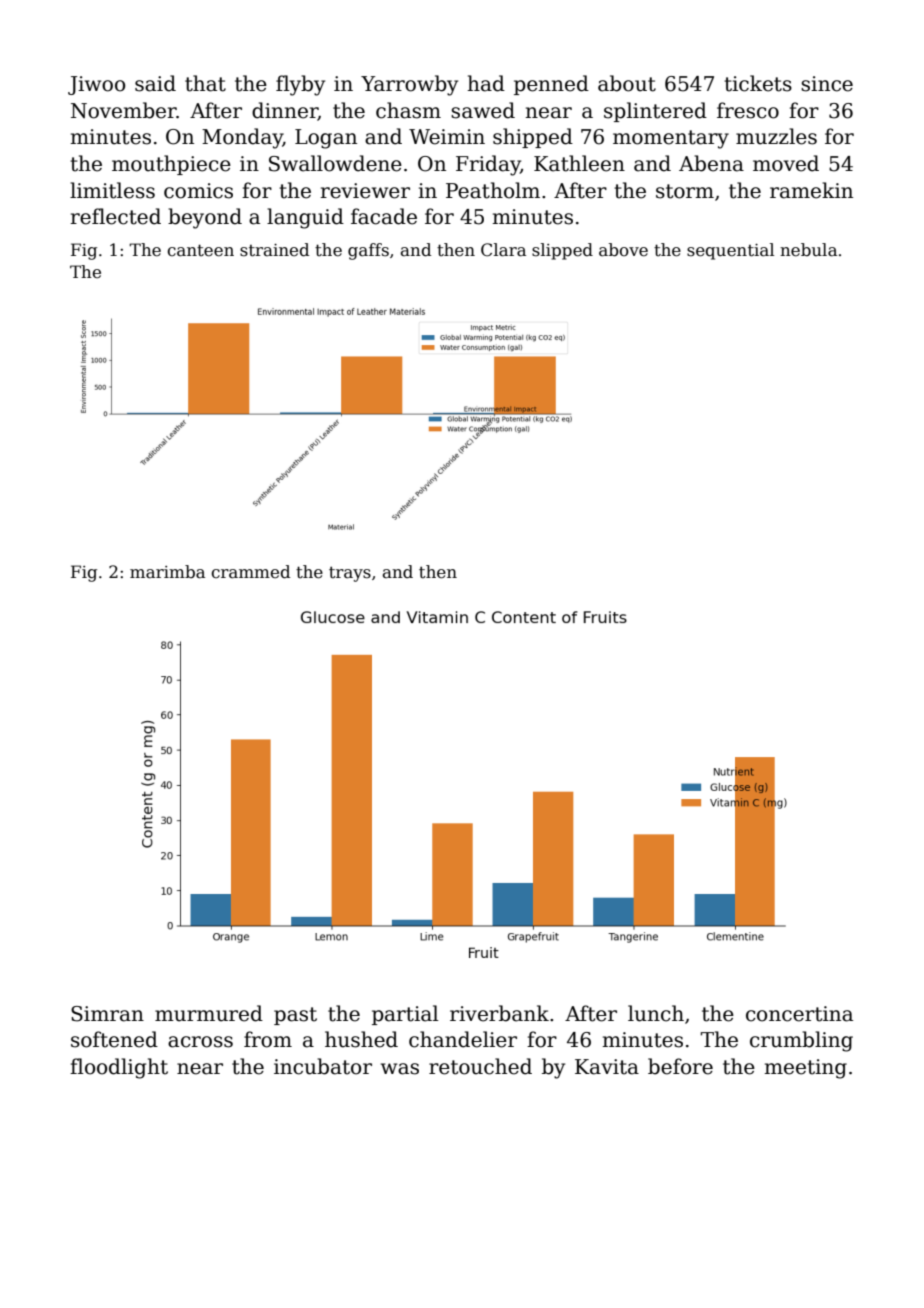 This page has width=924, height=1308. What do you see at coordinates (300, 85) in the page?
I see `flyby` at bounding box center [300, 85].
